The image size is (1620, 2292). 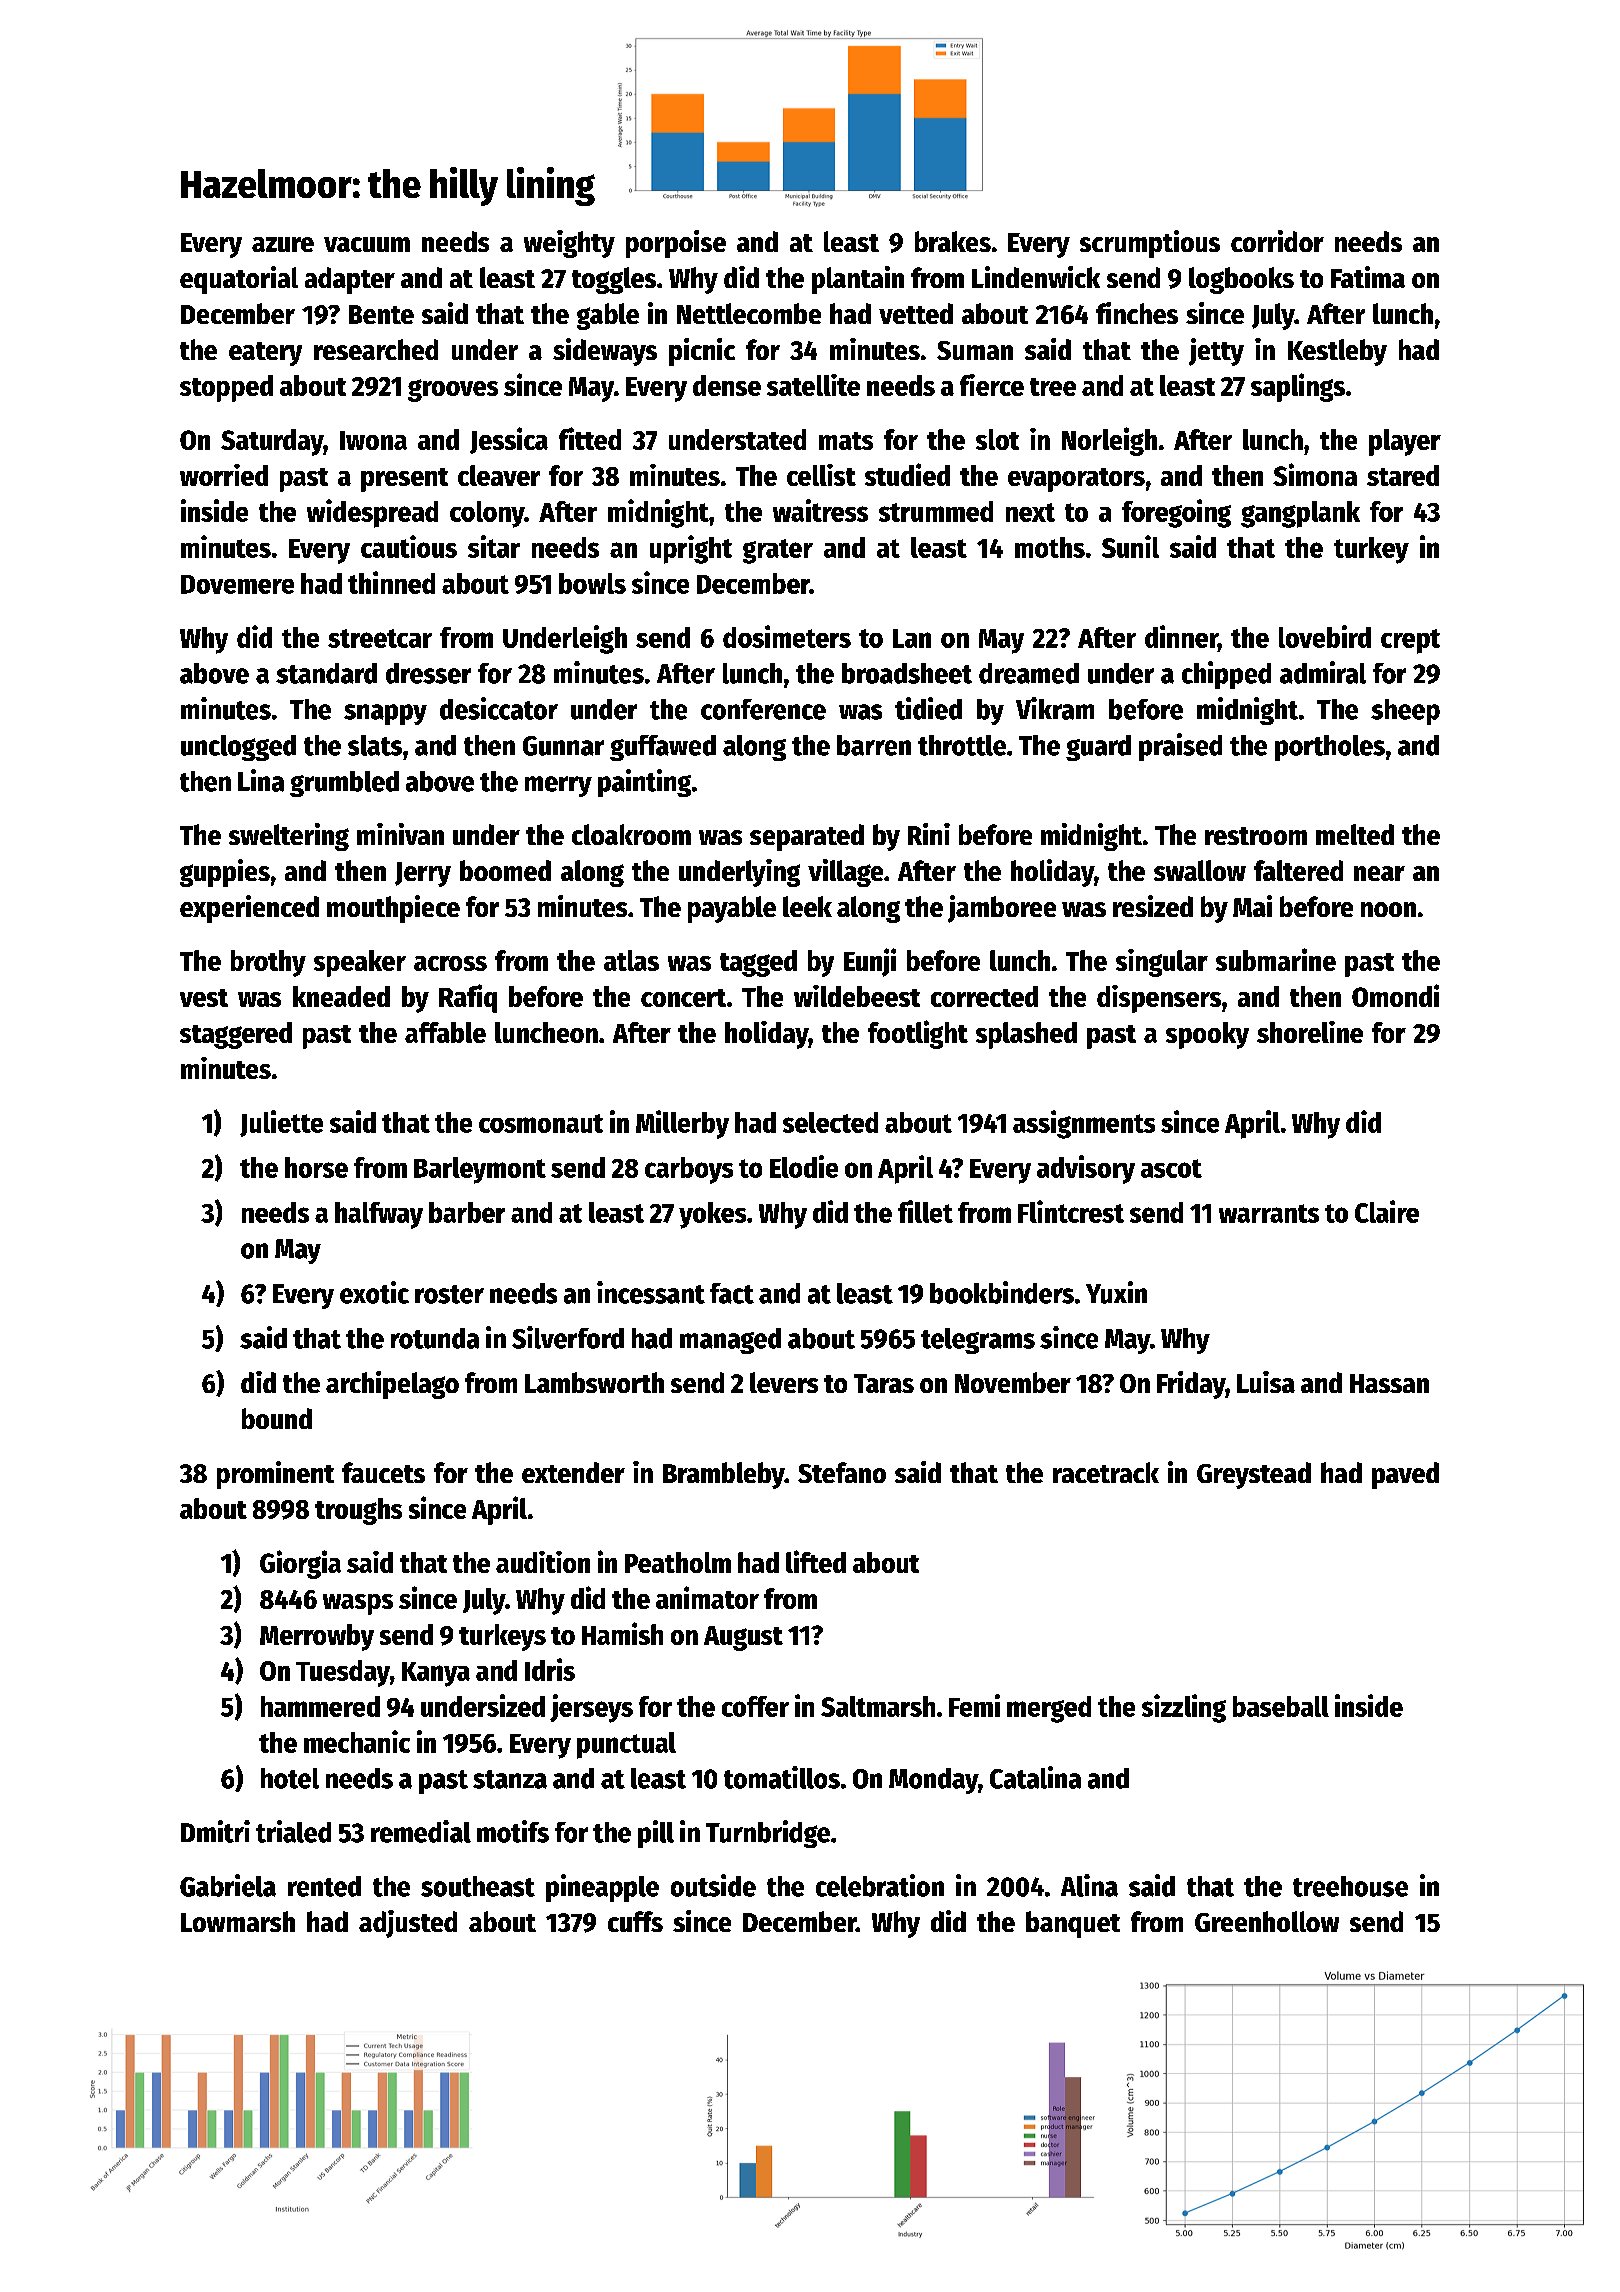 I want to click on moths, so click(x=1050, y=547).
